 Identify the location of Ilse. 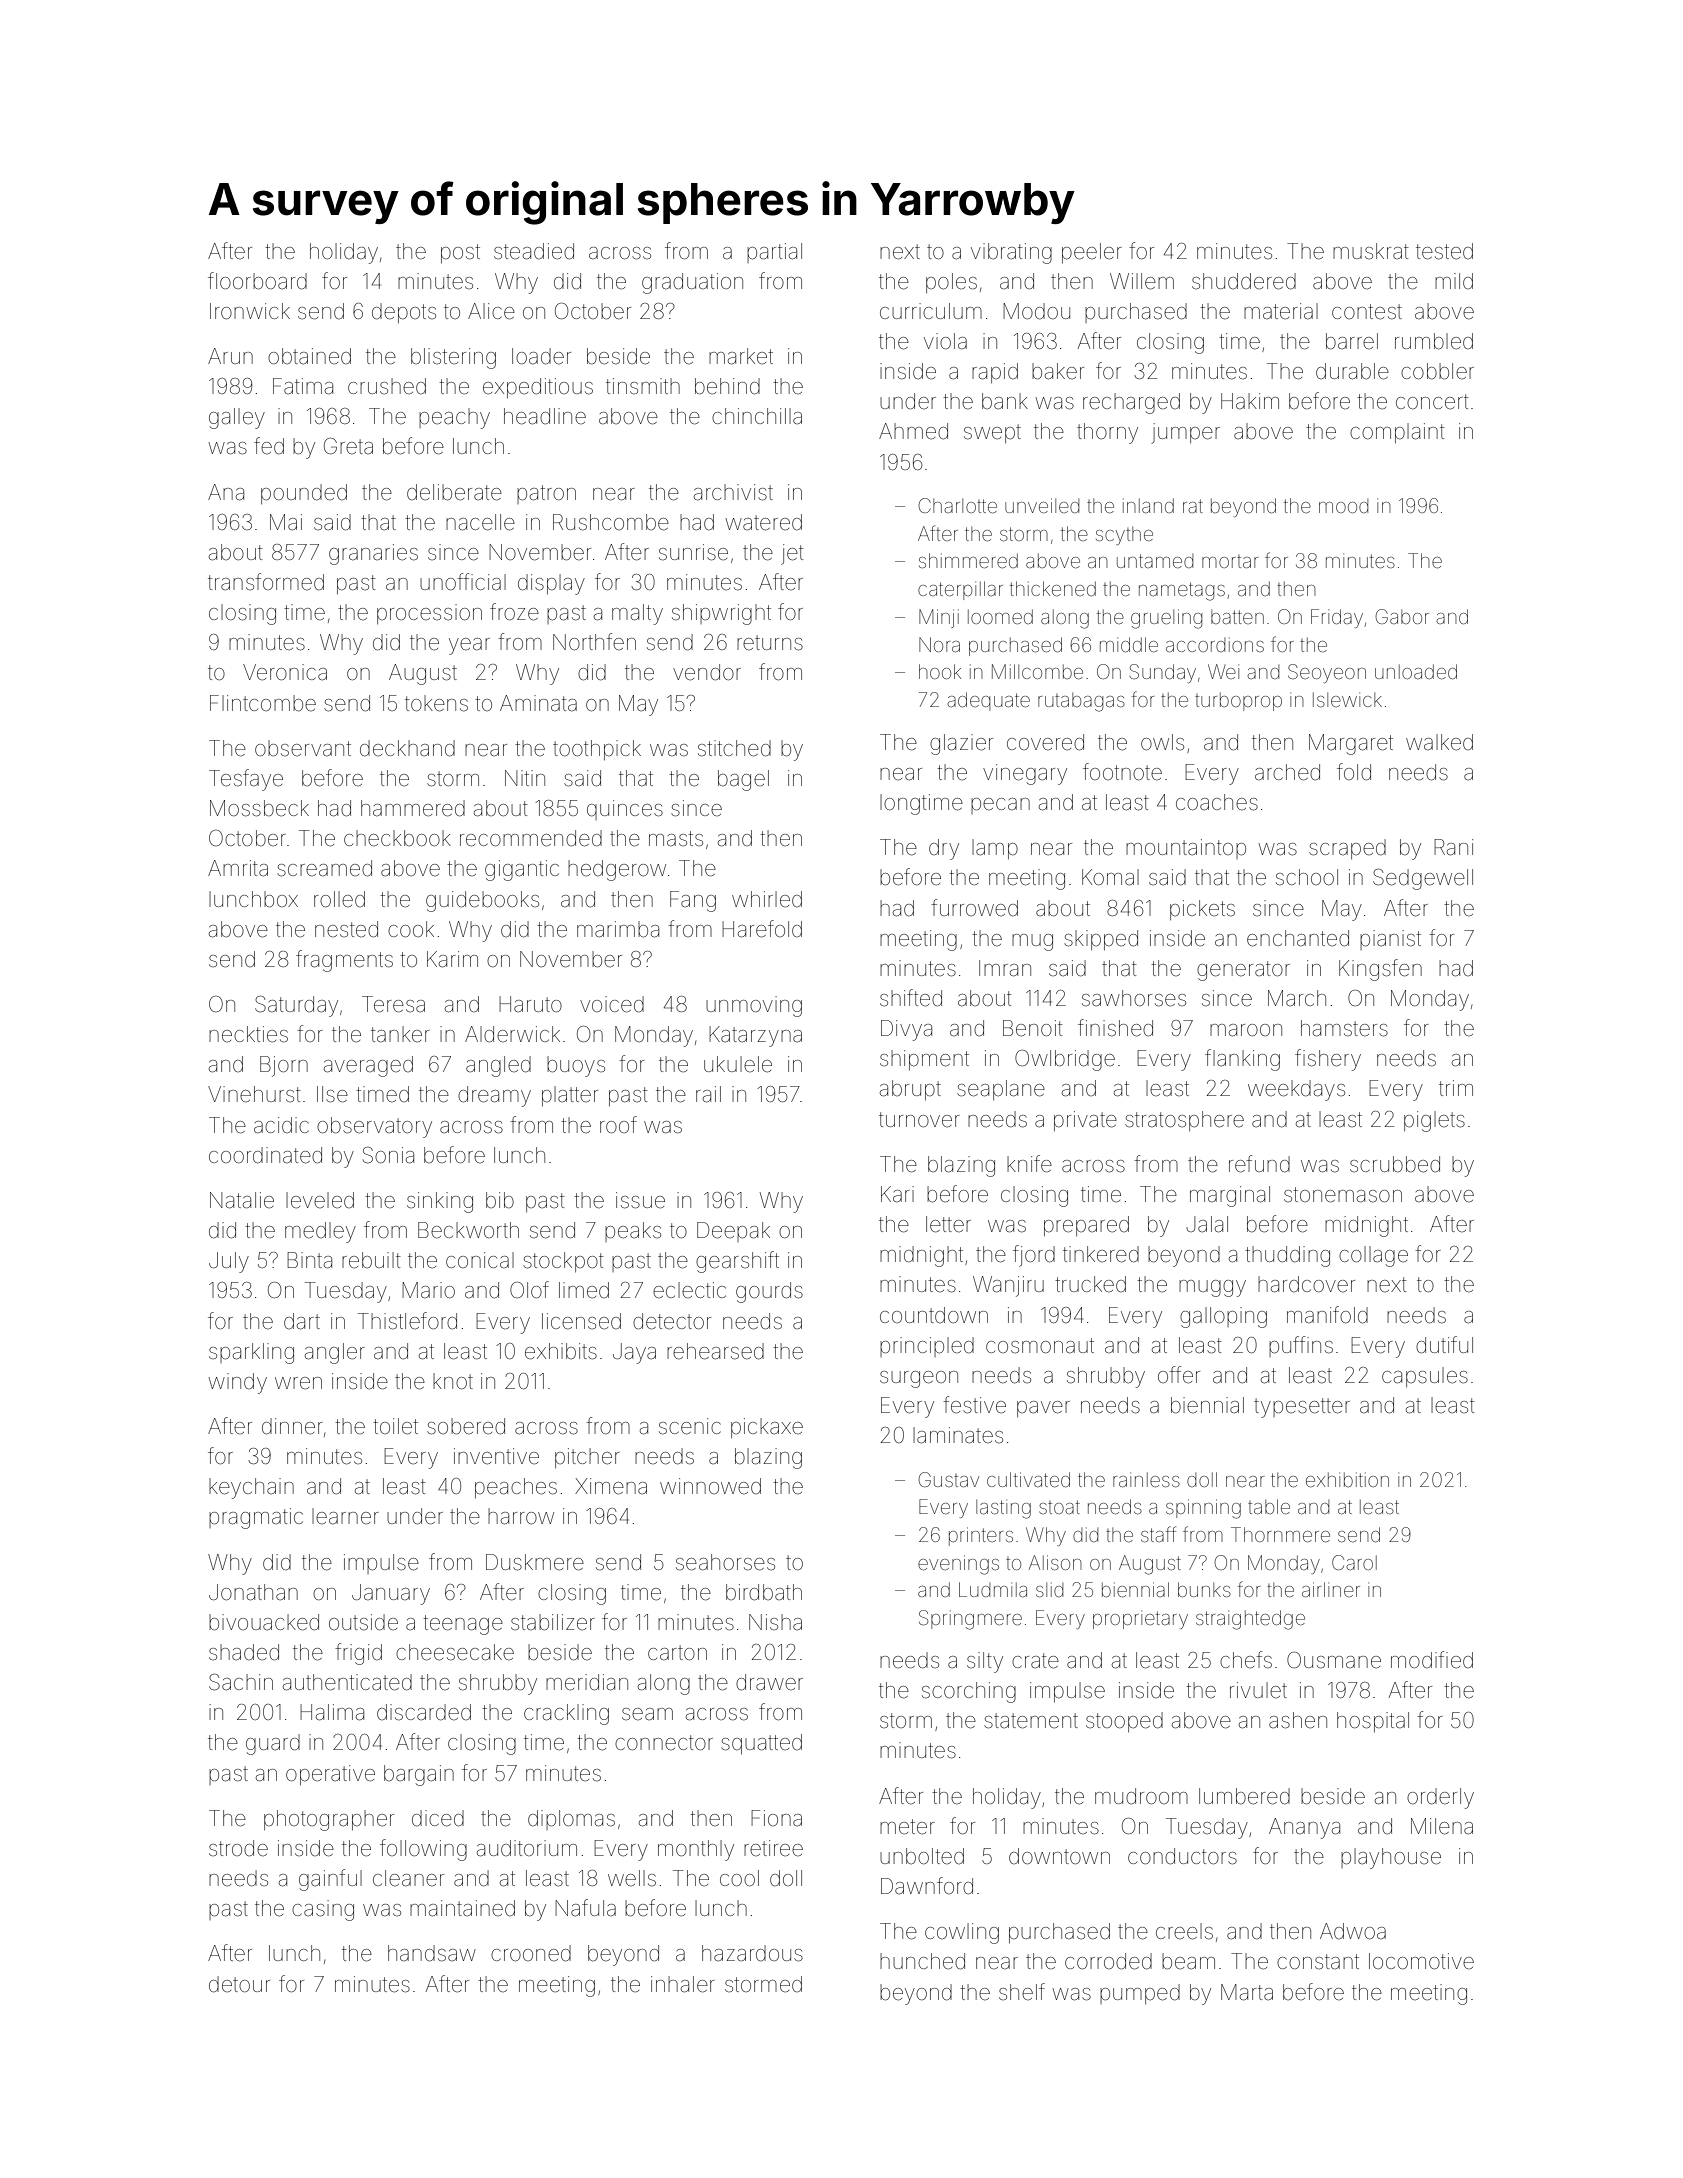
(332, 1094).
